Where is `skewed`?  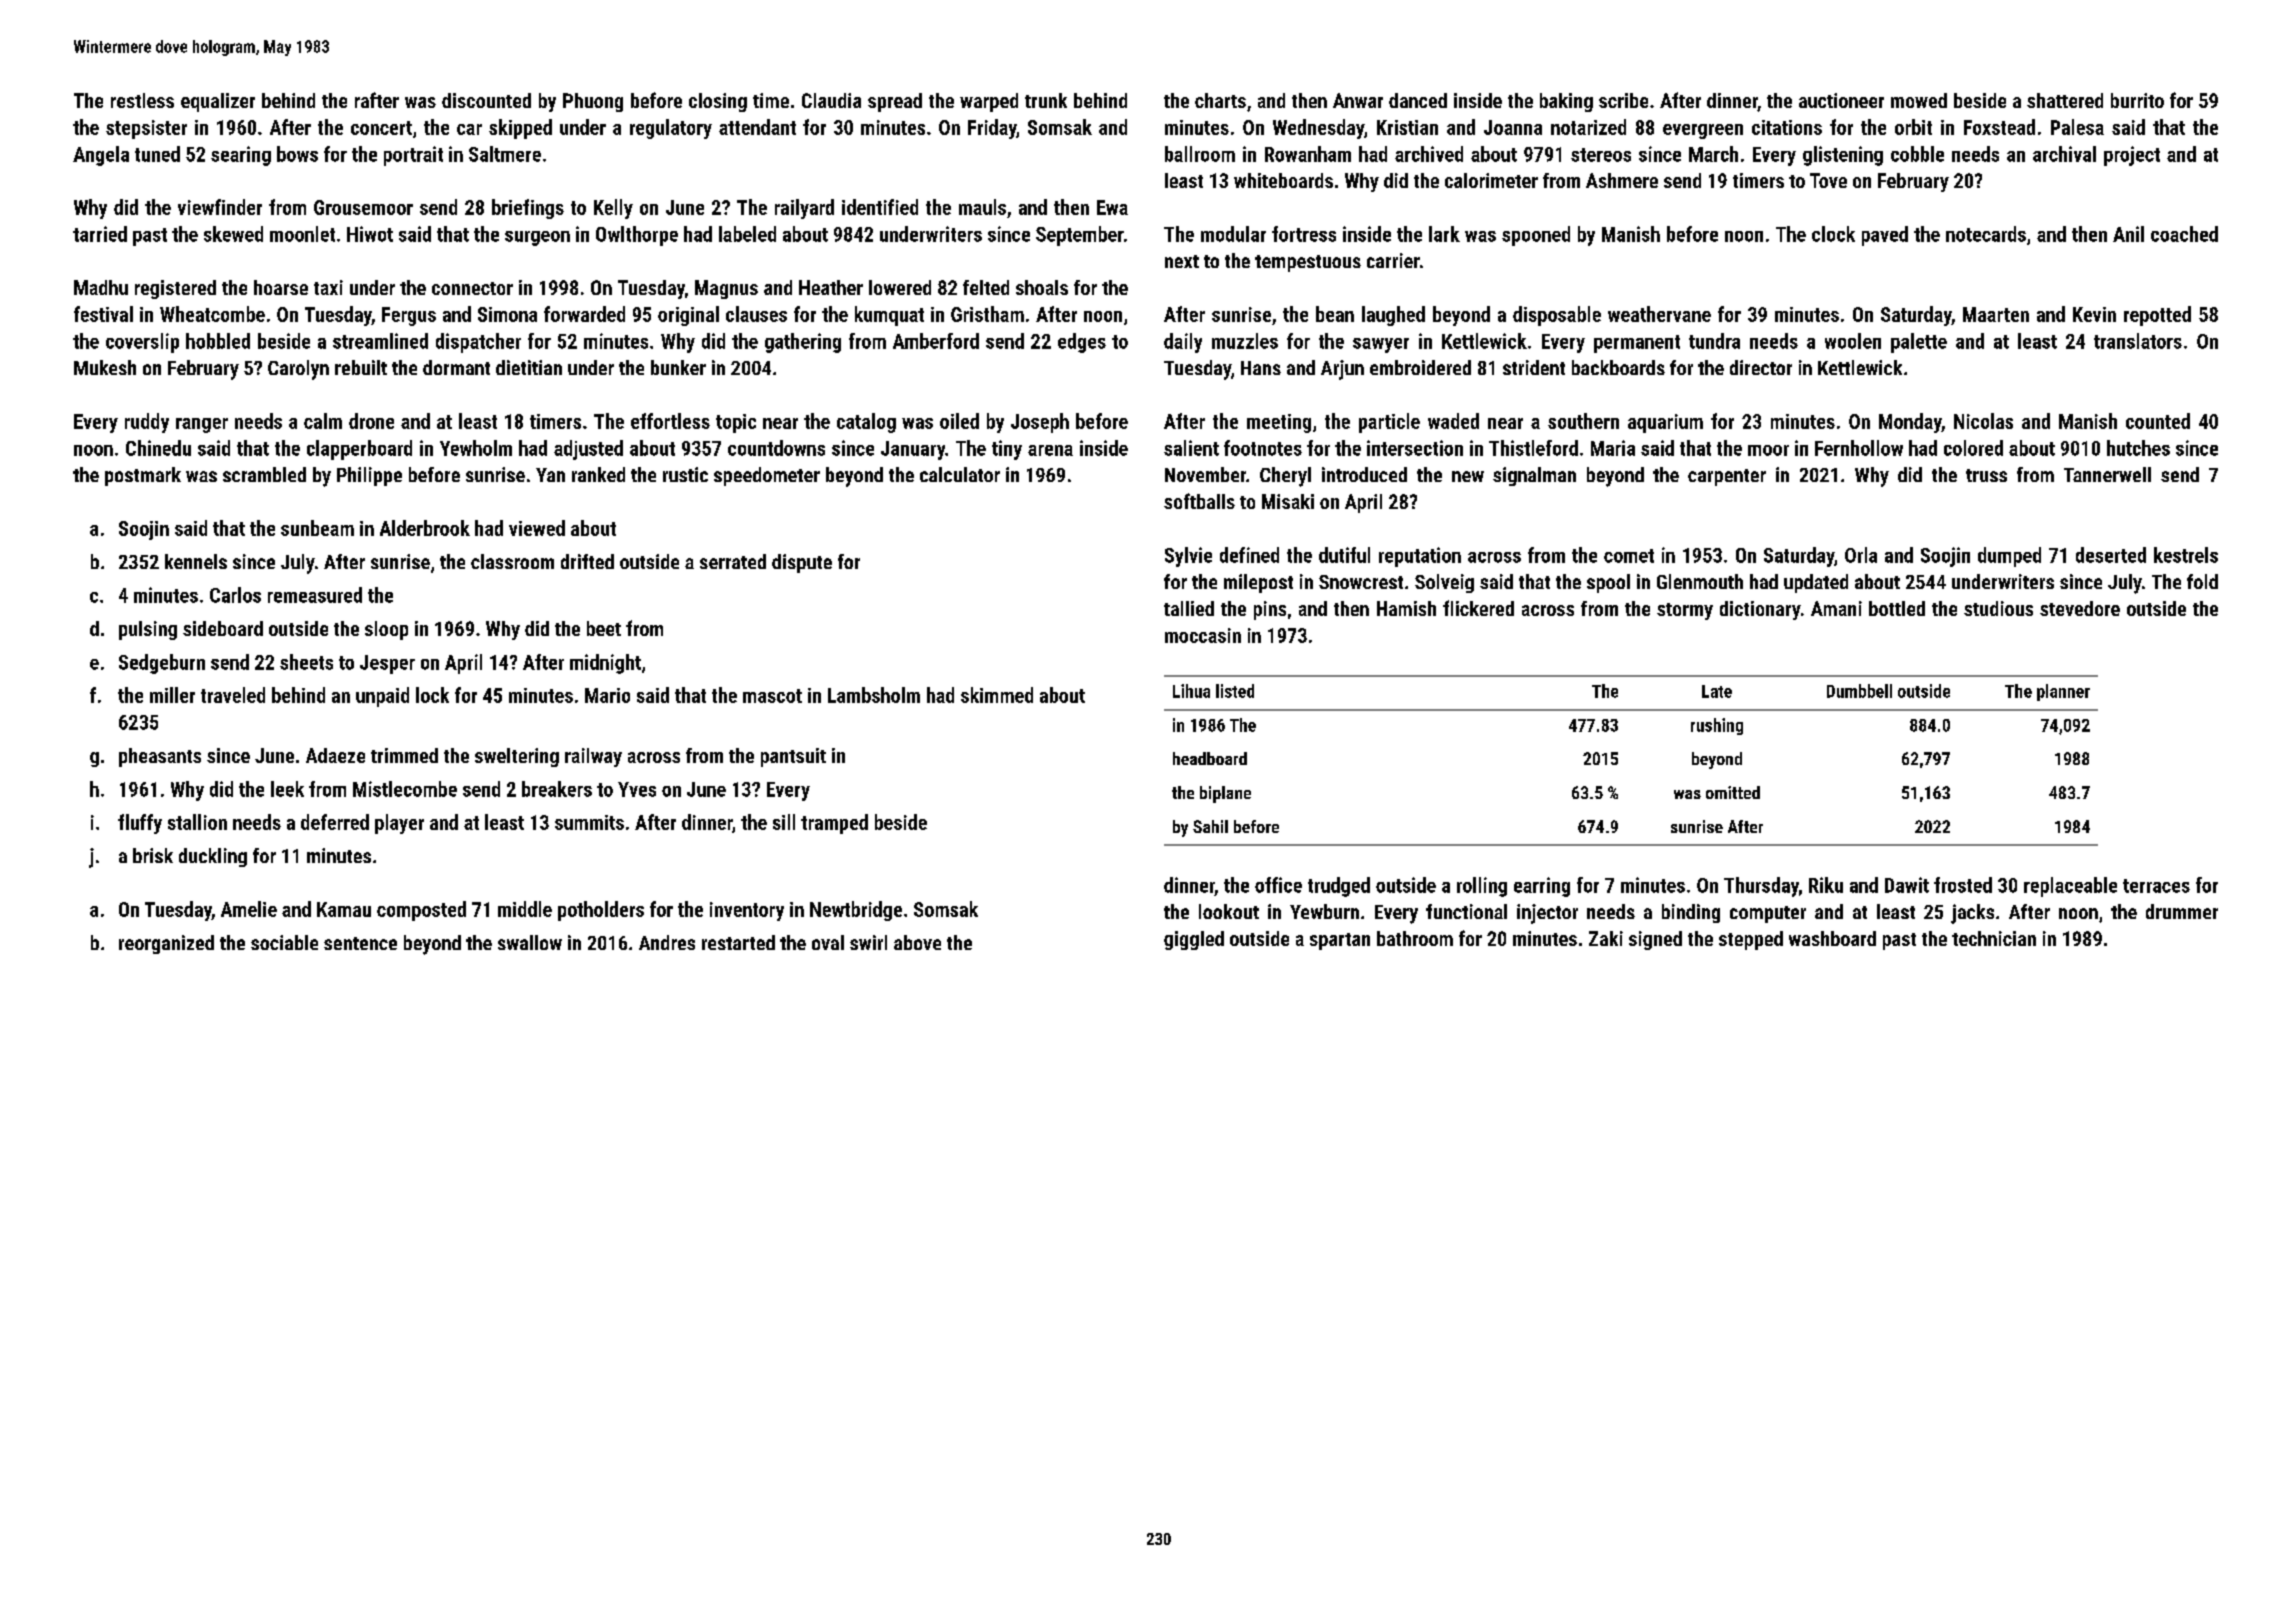
skewed is located at coordinates (233, 234).
